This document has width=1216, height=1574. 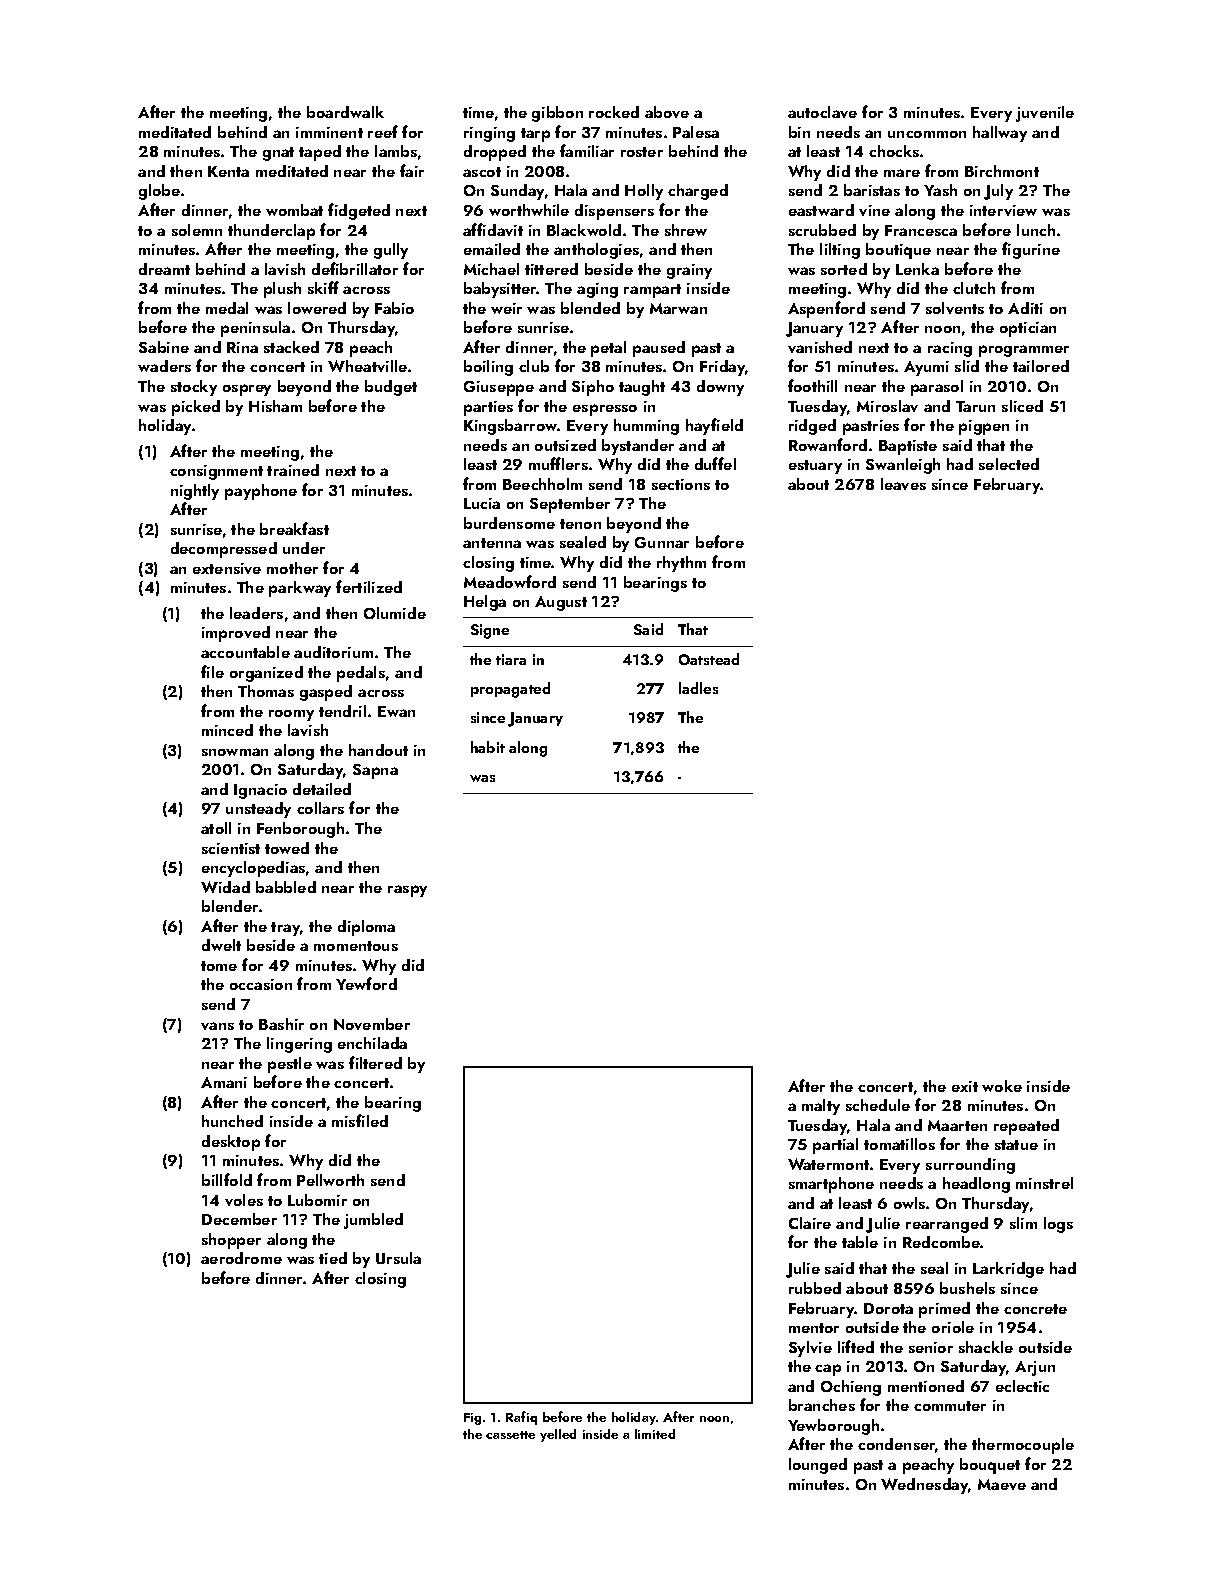 What do you see at coordinates (681, 484) in the document?
I see `sections` at bounding box center [681, 484].
